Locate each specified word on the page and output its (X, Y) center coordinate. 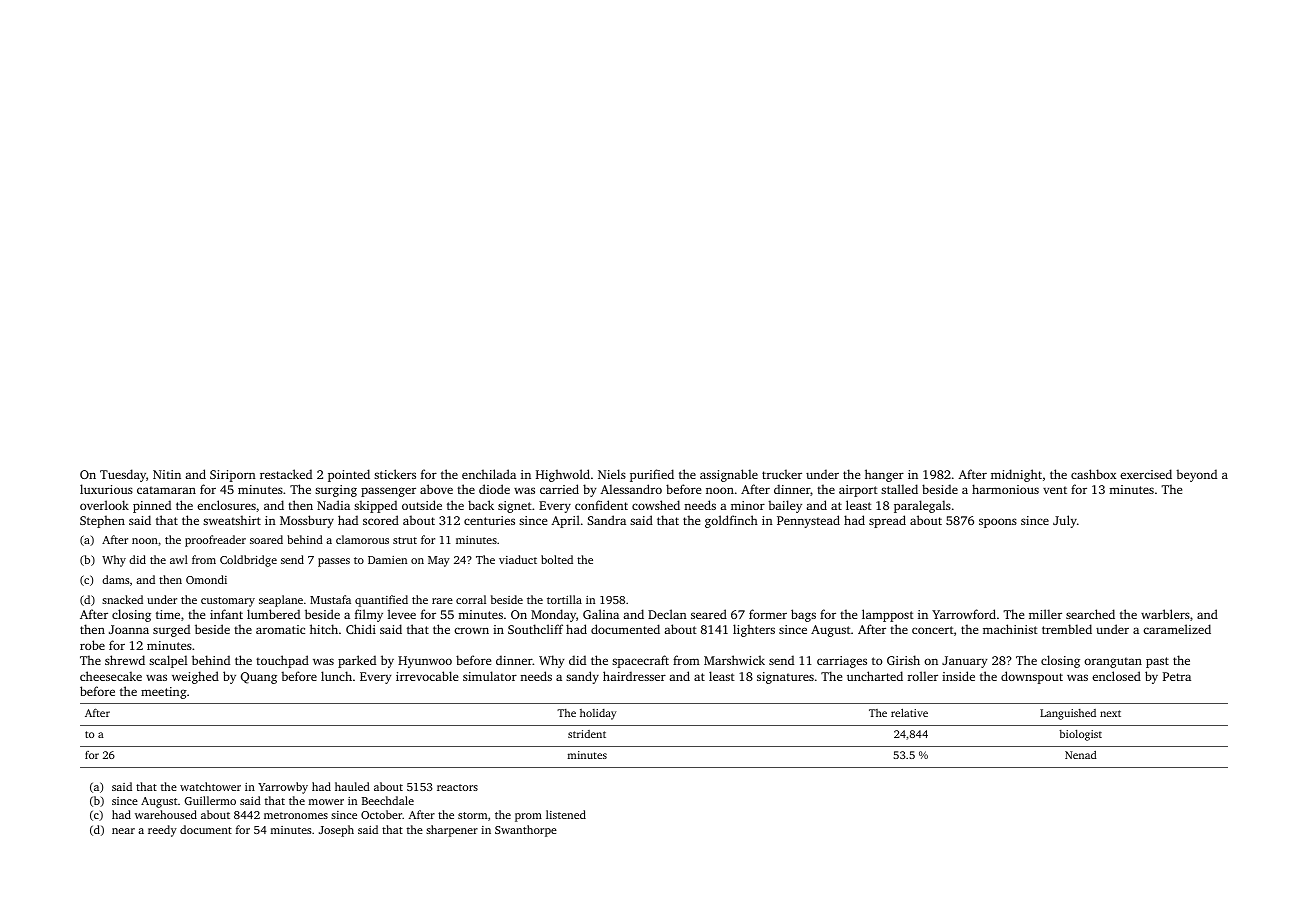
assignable (729, 475)
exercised (1146, 474)
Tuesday (123, 475)
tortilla (564, 599)
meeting (164, 693)
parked (357, 661)
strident (587, 734)
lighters (754, 630)
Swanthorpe (526, 831)
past (1157, 662)
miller (1045, 614)
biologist (1080, 735)
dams (115, 579)
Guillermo (210, 800)
